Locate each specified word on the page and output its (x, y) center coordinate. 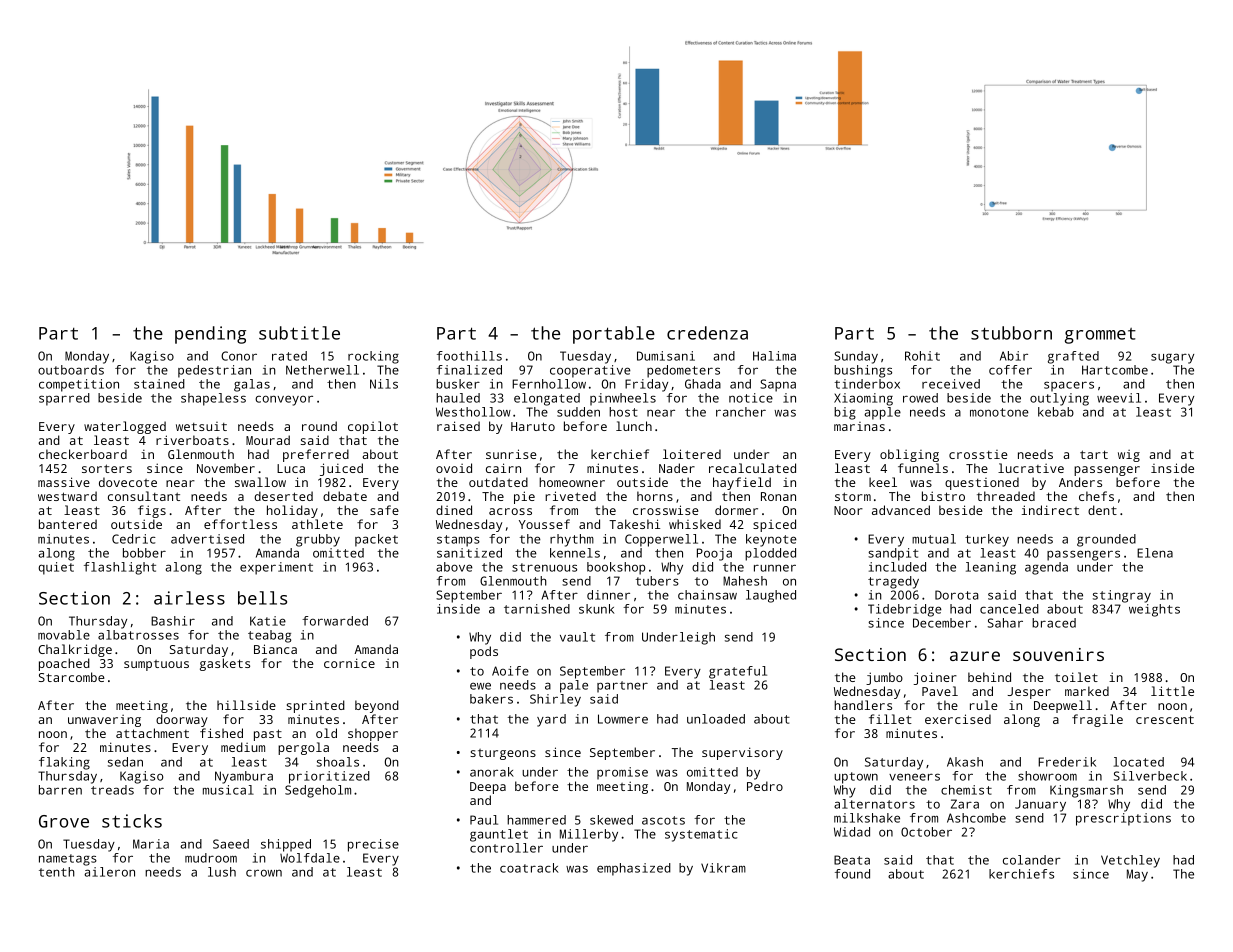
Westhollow (473, 412)
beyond (377, 706)
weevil (1119, 398)
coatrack (529, 868)
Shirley (555, 700)
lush (222, 872)
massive (64, 482)
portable (614, 335)
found (852, 874)
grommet (1100, 336)
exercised (958, 719)
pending (210, 335)
